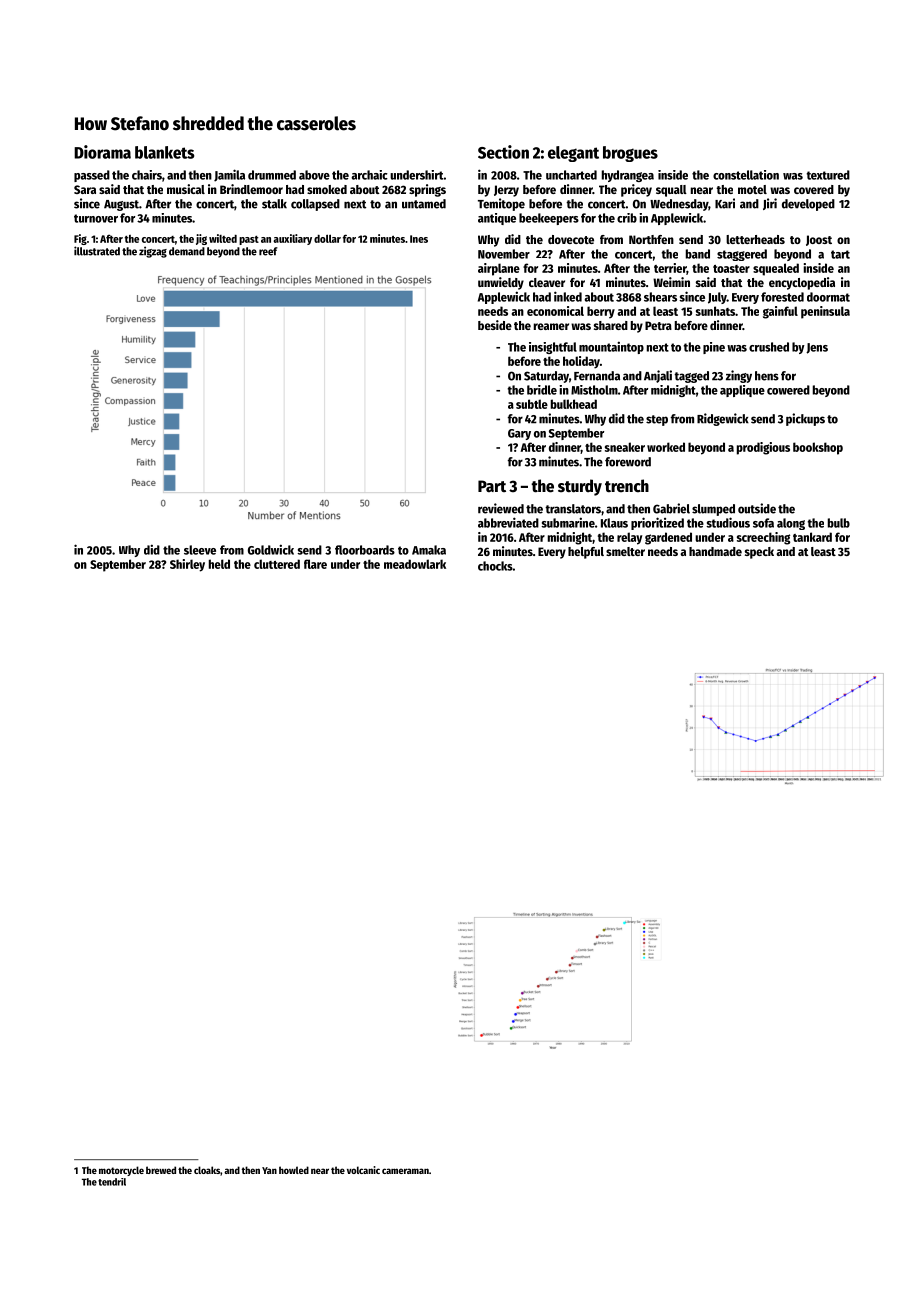  I want to click on bulb, so click(839, 523).
